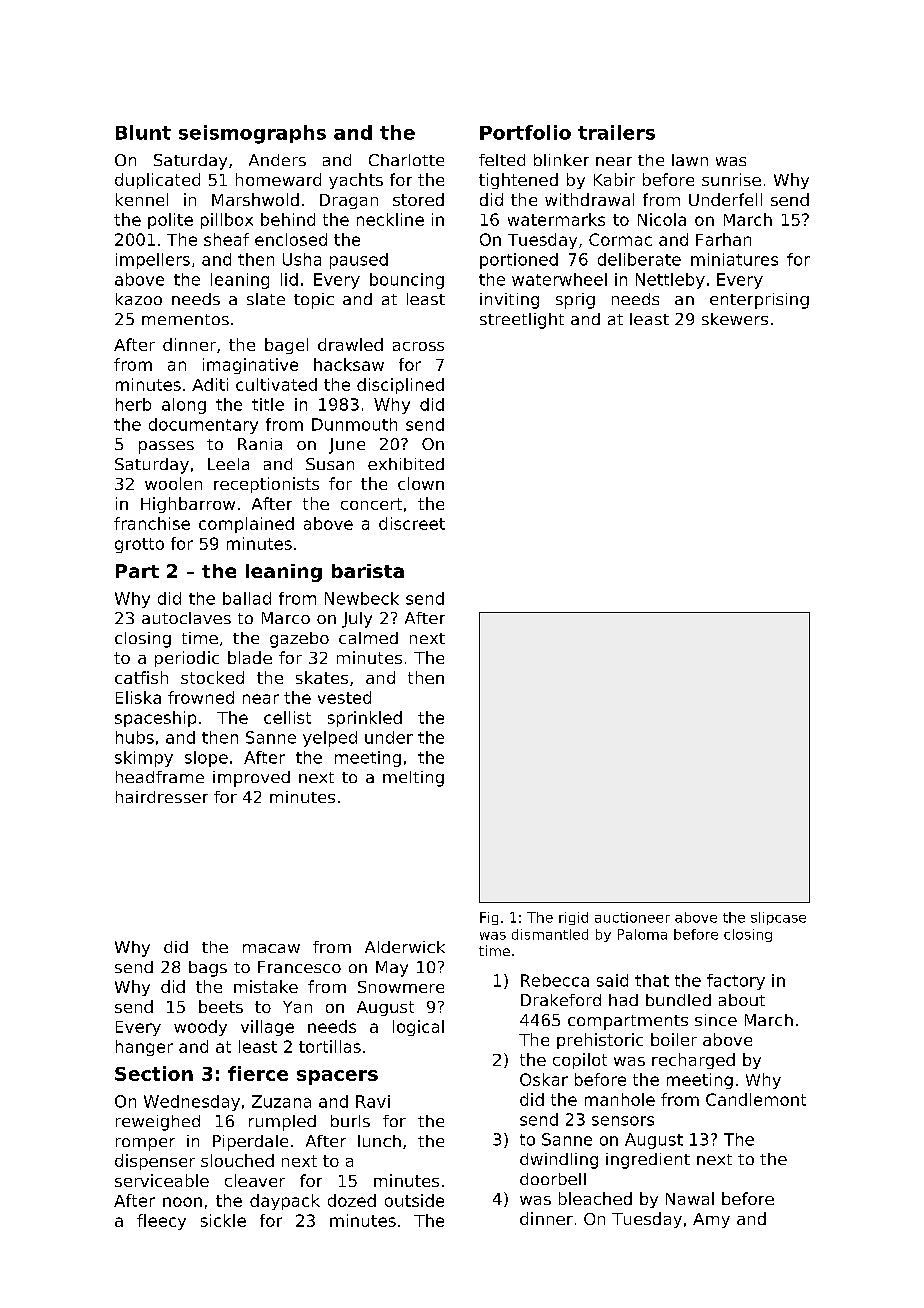  I want to click on melting, so click(413, 779).
